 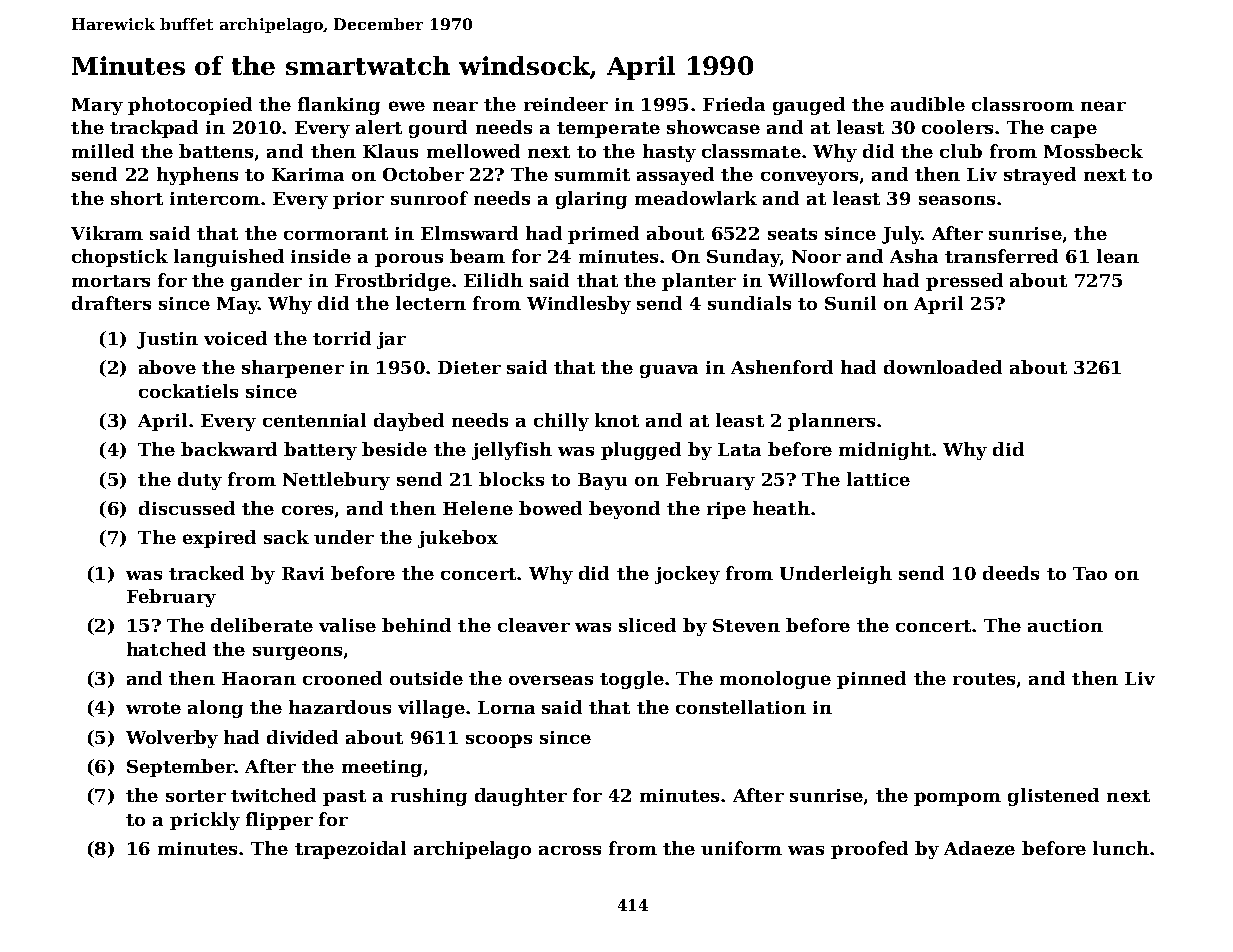 What do you see at coordinates (206, 573) in the screenshot?
I see `tracked` at bounding box center [206, 573].
